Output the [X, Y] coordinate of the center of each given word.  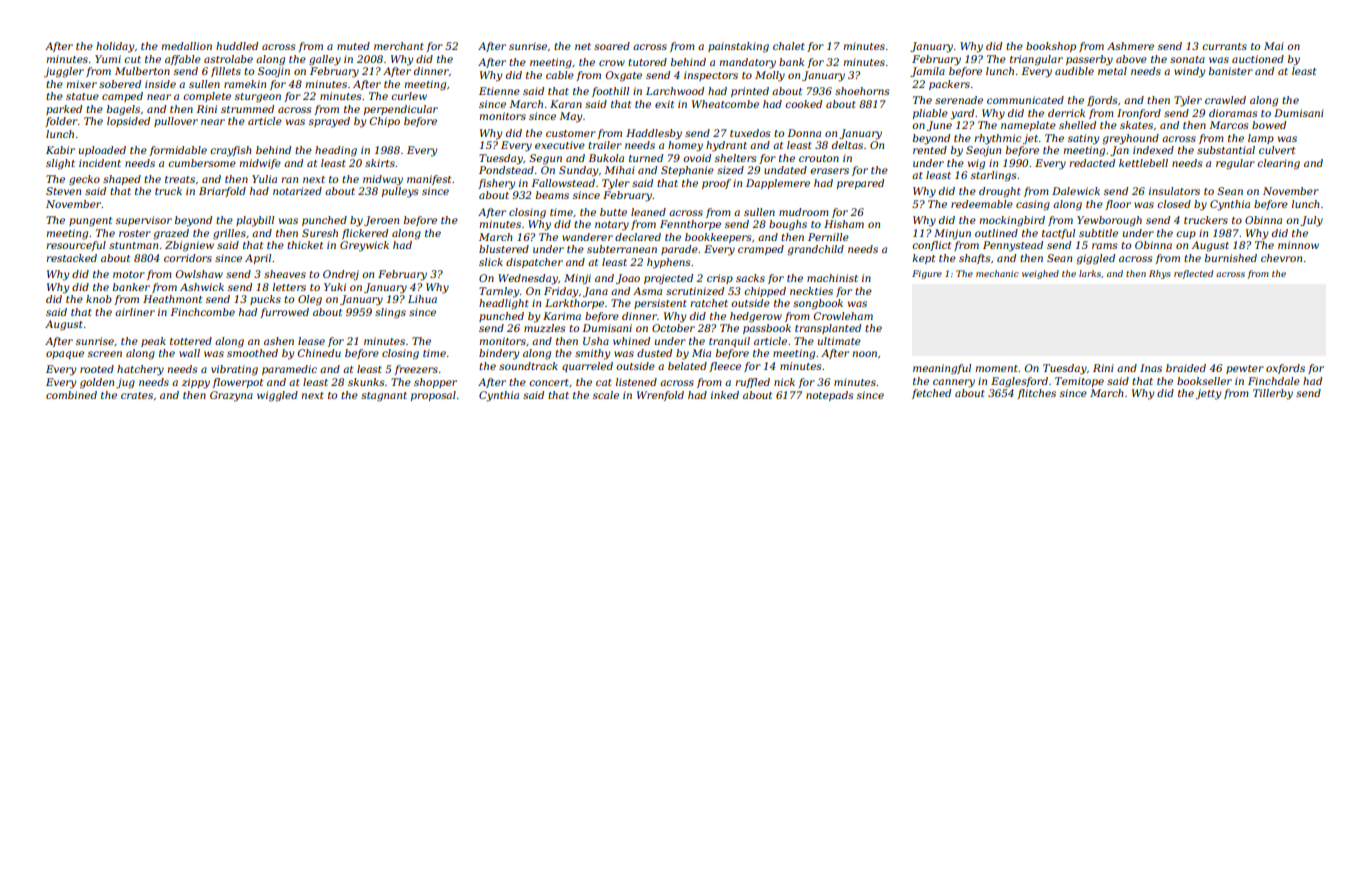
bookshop [1051, 47]
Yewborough [1109, 221]
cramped [761, 250]
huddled [237, 46]
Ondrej [341, 275]
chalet [789, 46]
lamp [1261, 139]
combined [71, 395]
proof [716, 184]
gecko [84, 180]
